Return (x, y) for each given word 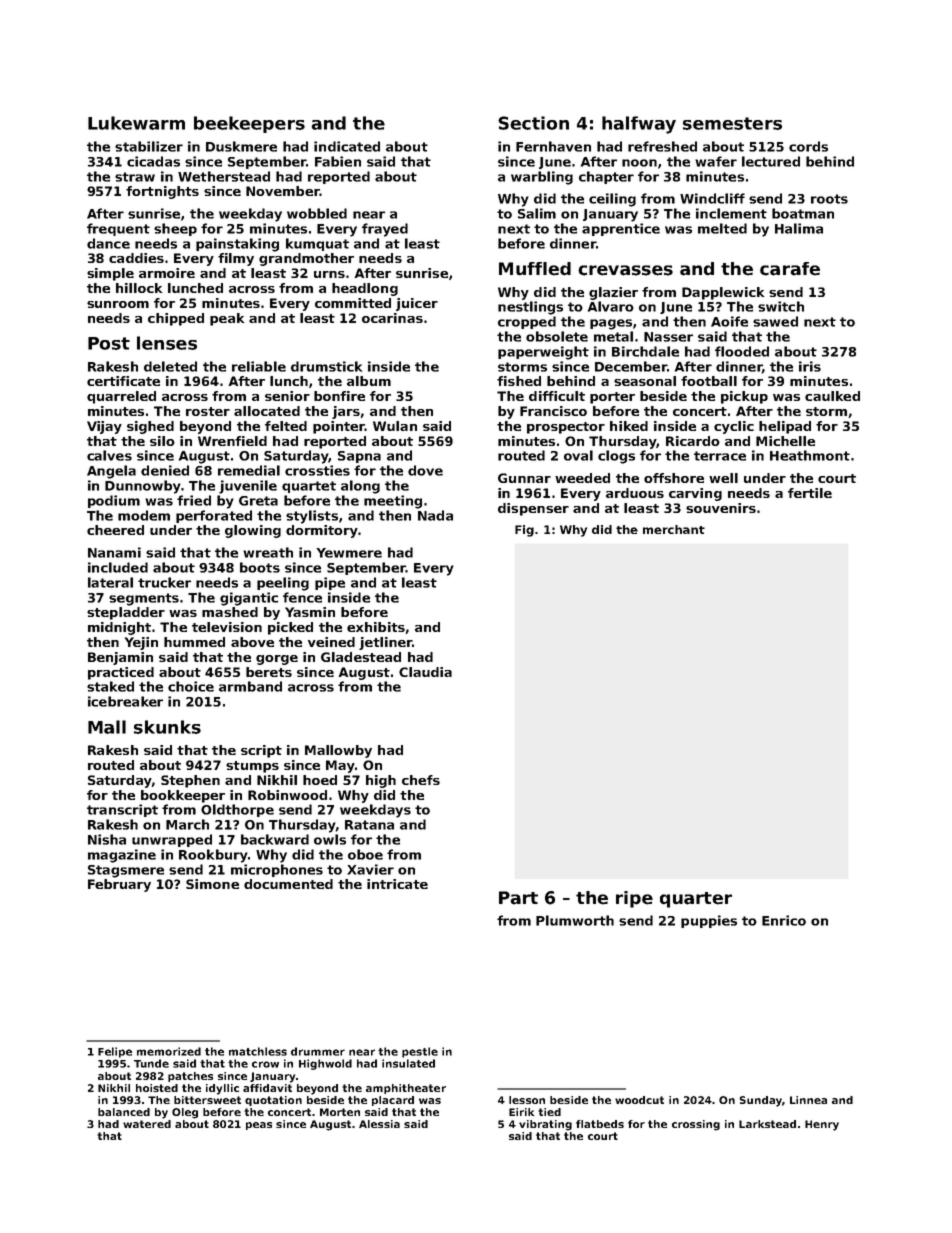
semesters (732, 123)
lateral (110, 582)
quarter (696, 900)
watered (147, 1124)
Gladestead (361, 657)
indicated (347, 146)
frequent (118, 229)
